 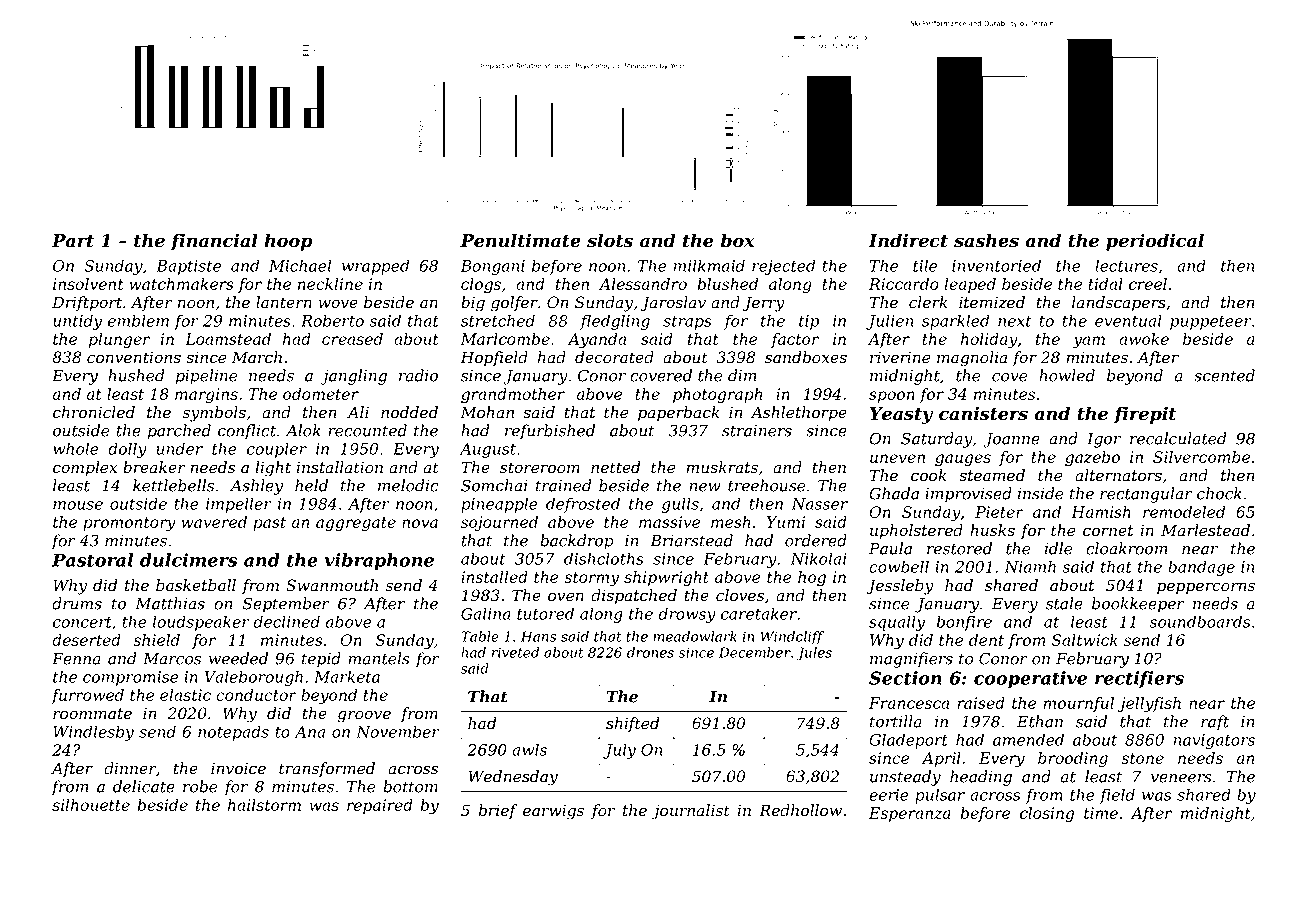 What do you see at coordinates (288, 242) in the document?
I see `hoop` at bounding box center [288, 242].
